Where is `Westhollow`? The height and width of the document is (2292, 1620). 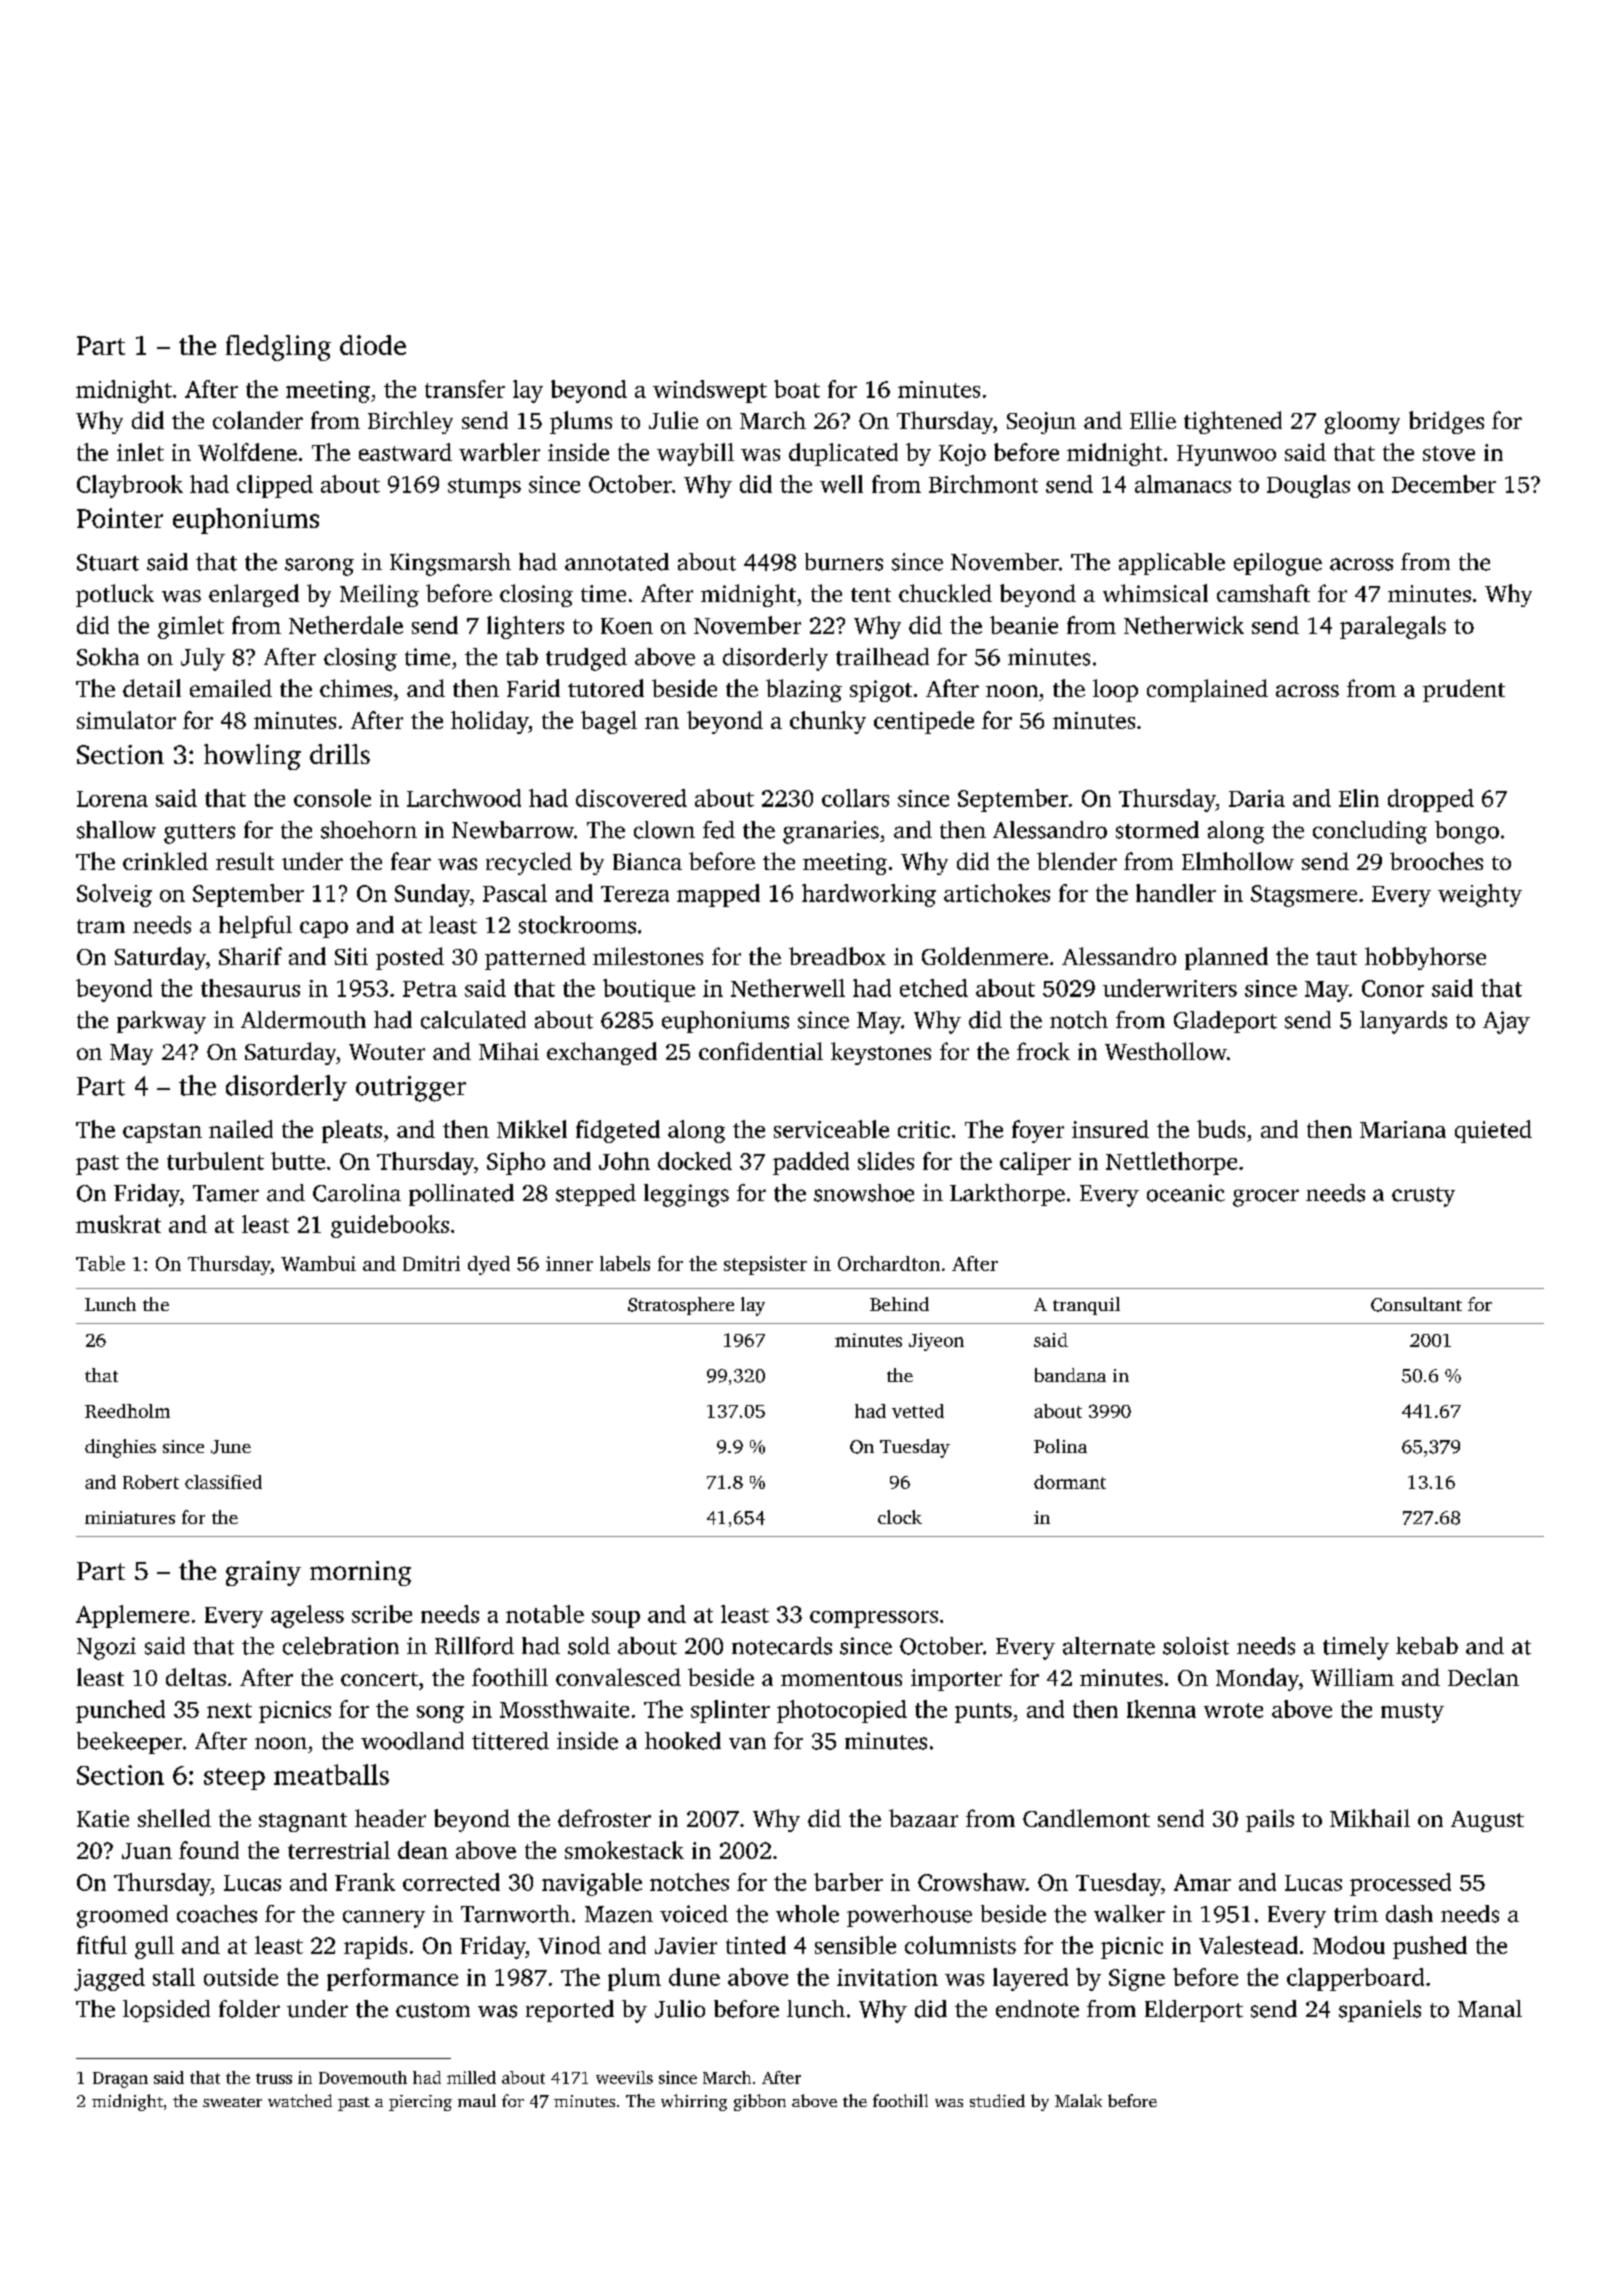 Westhollow is located at coordinates (1166, 1051).
